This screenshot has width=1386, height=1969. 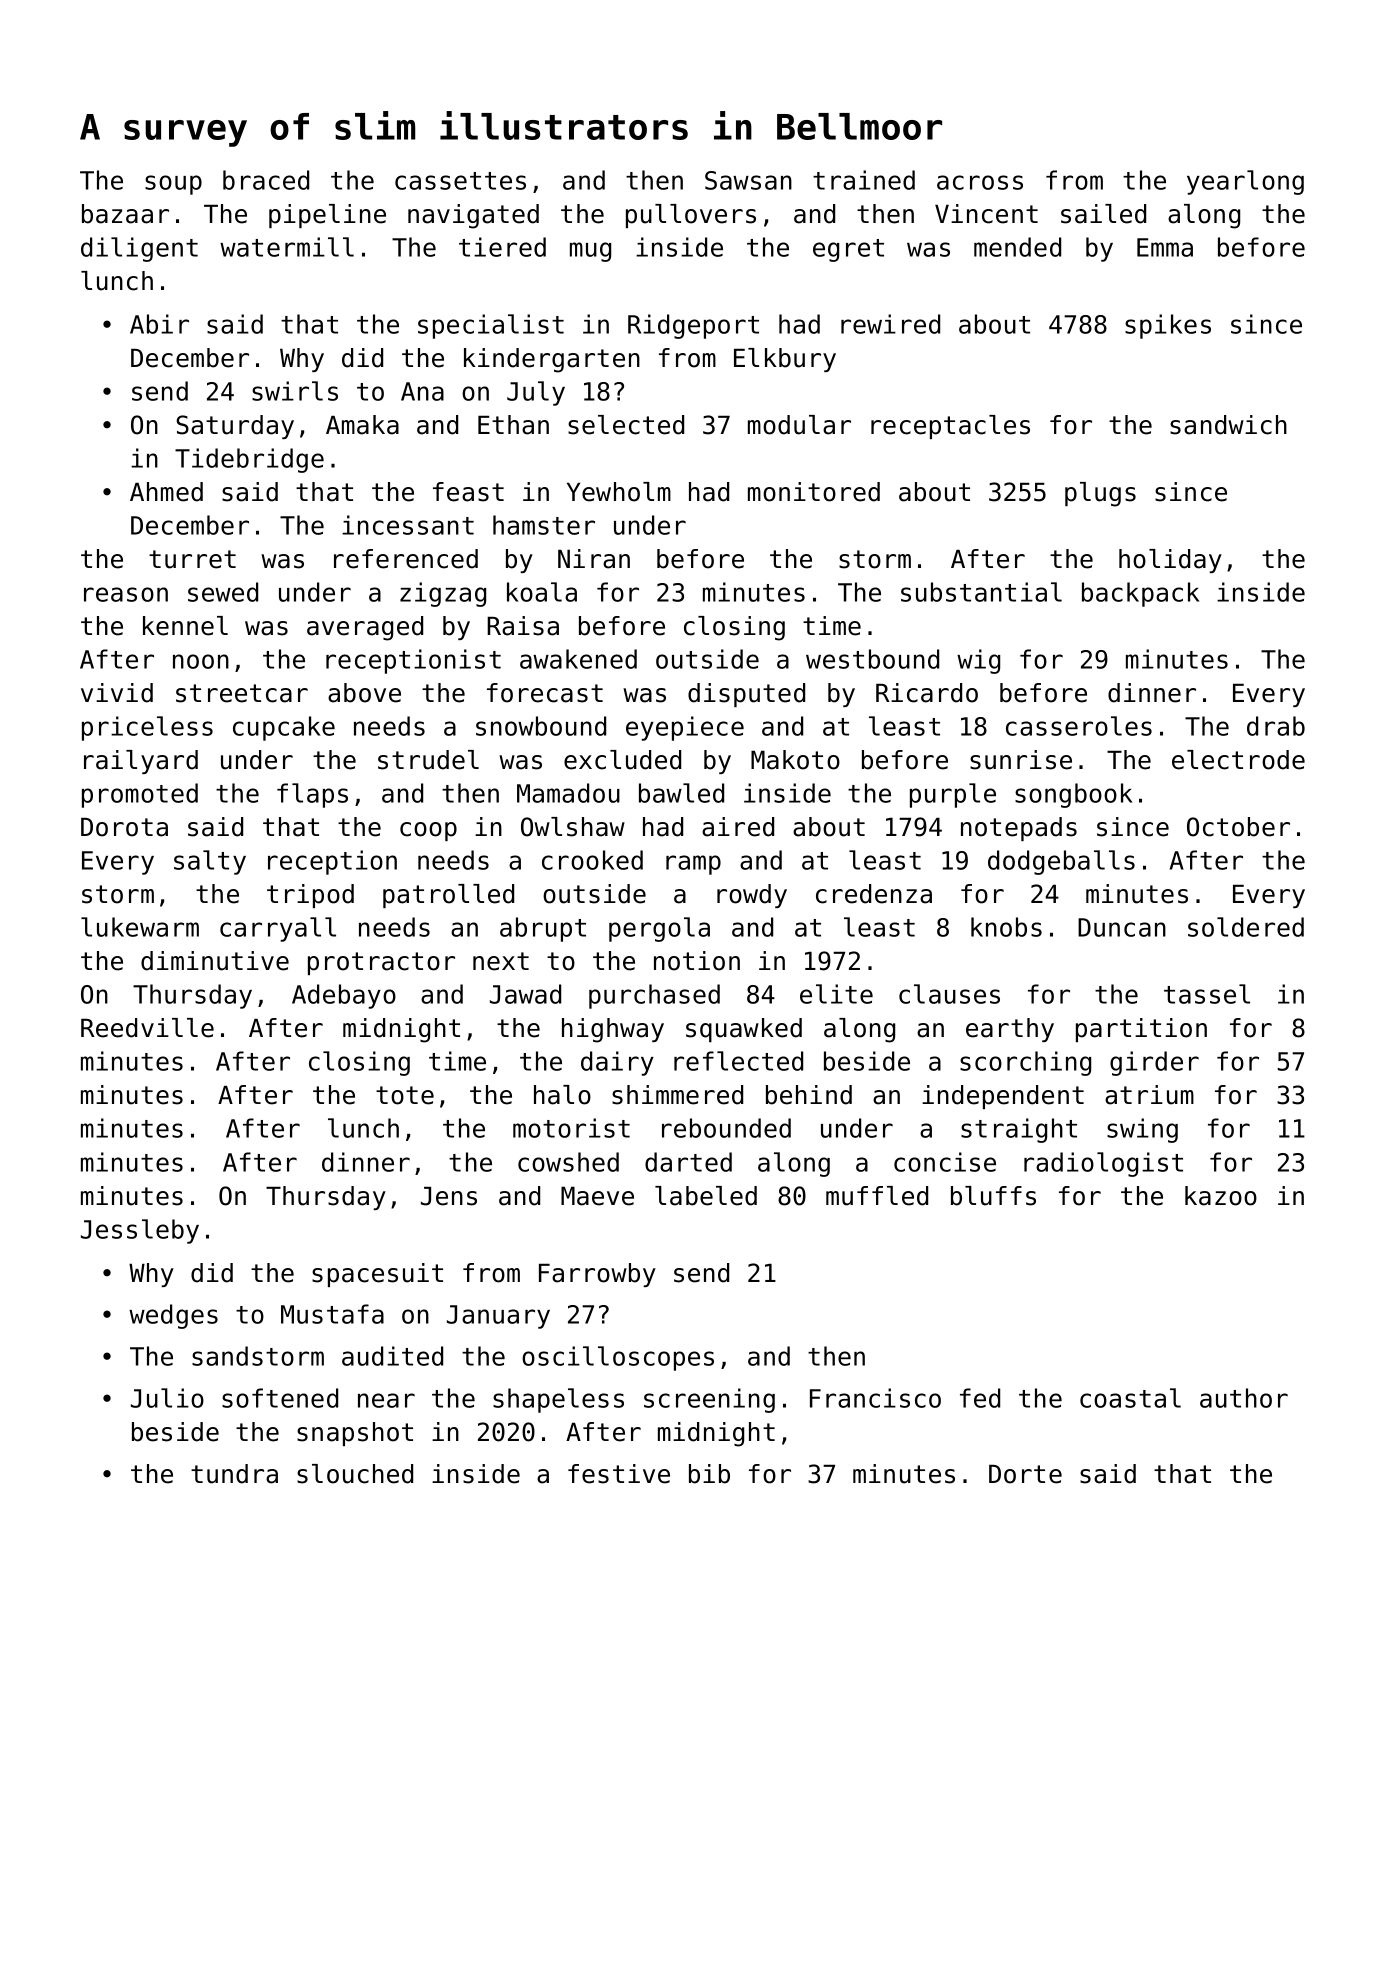 I want to click on Jawad, so click(x=525, y=994).
